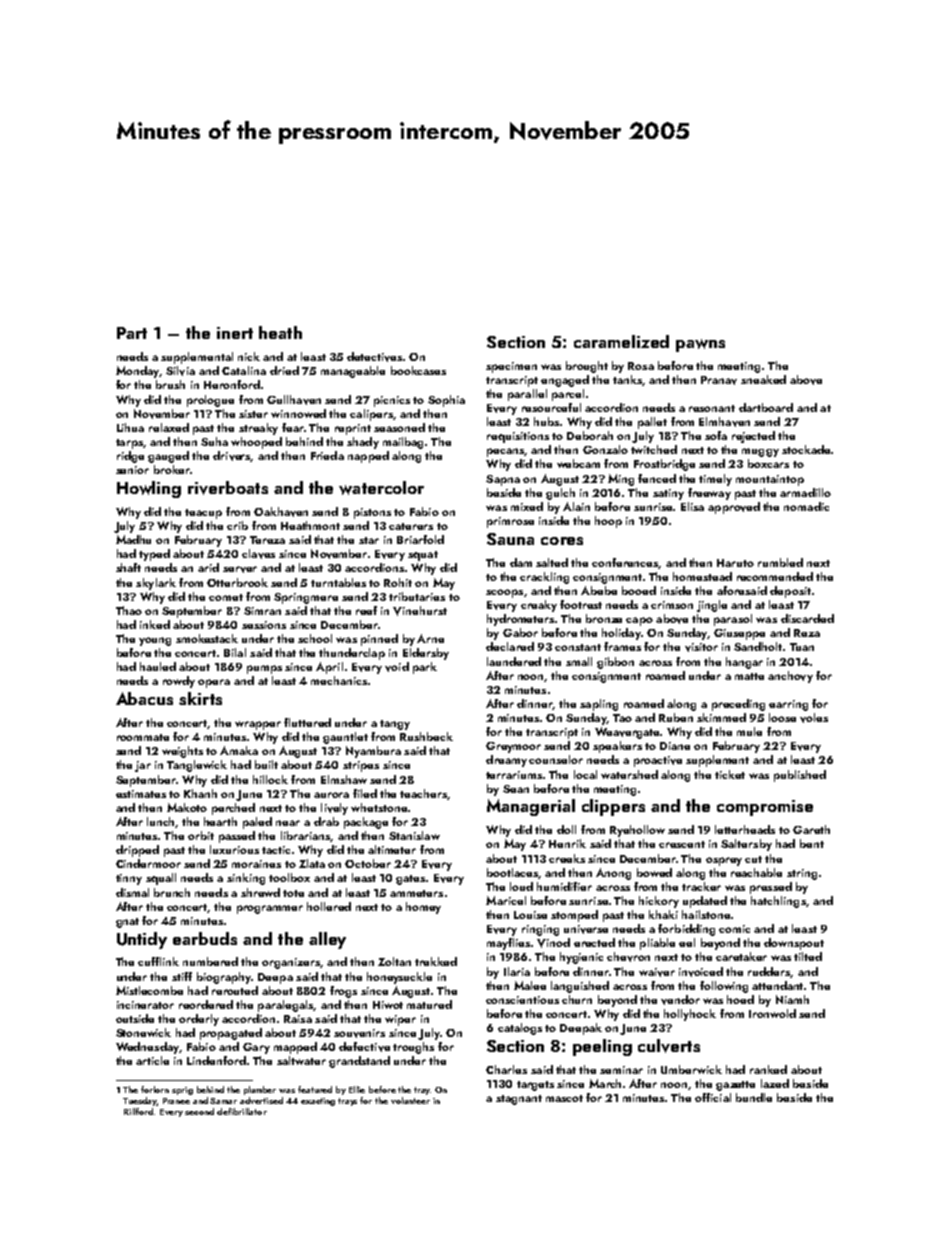 Image resolution: width=952 pixels, height=1233 pixels. Describe the element at coordinates (210, 401) in the page. I see `prologue` at that location.
